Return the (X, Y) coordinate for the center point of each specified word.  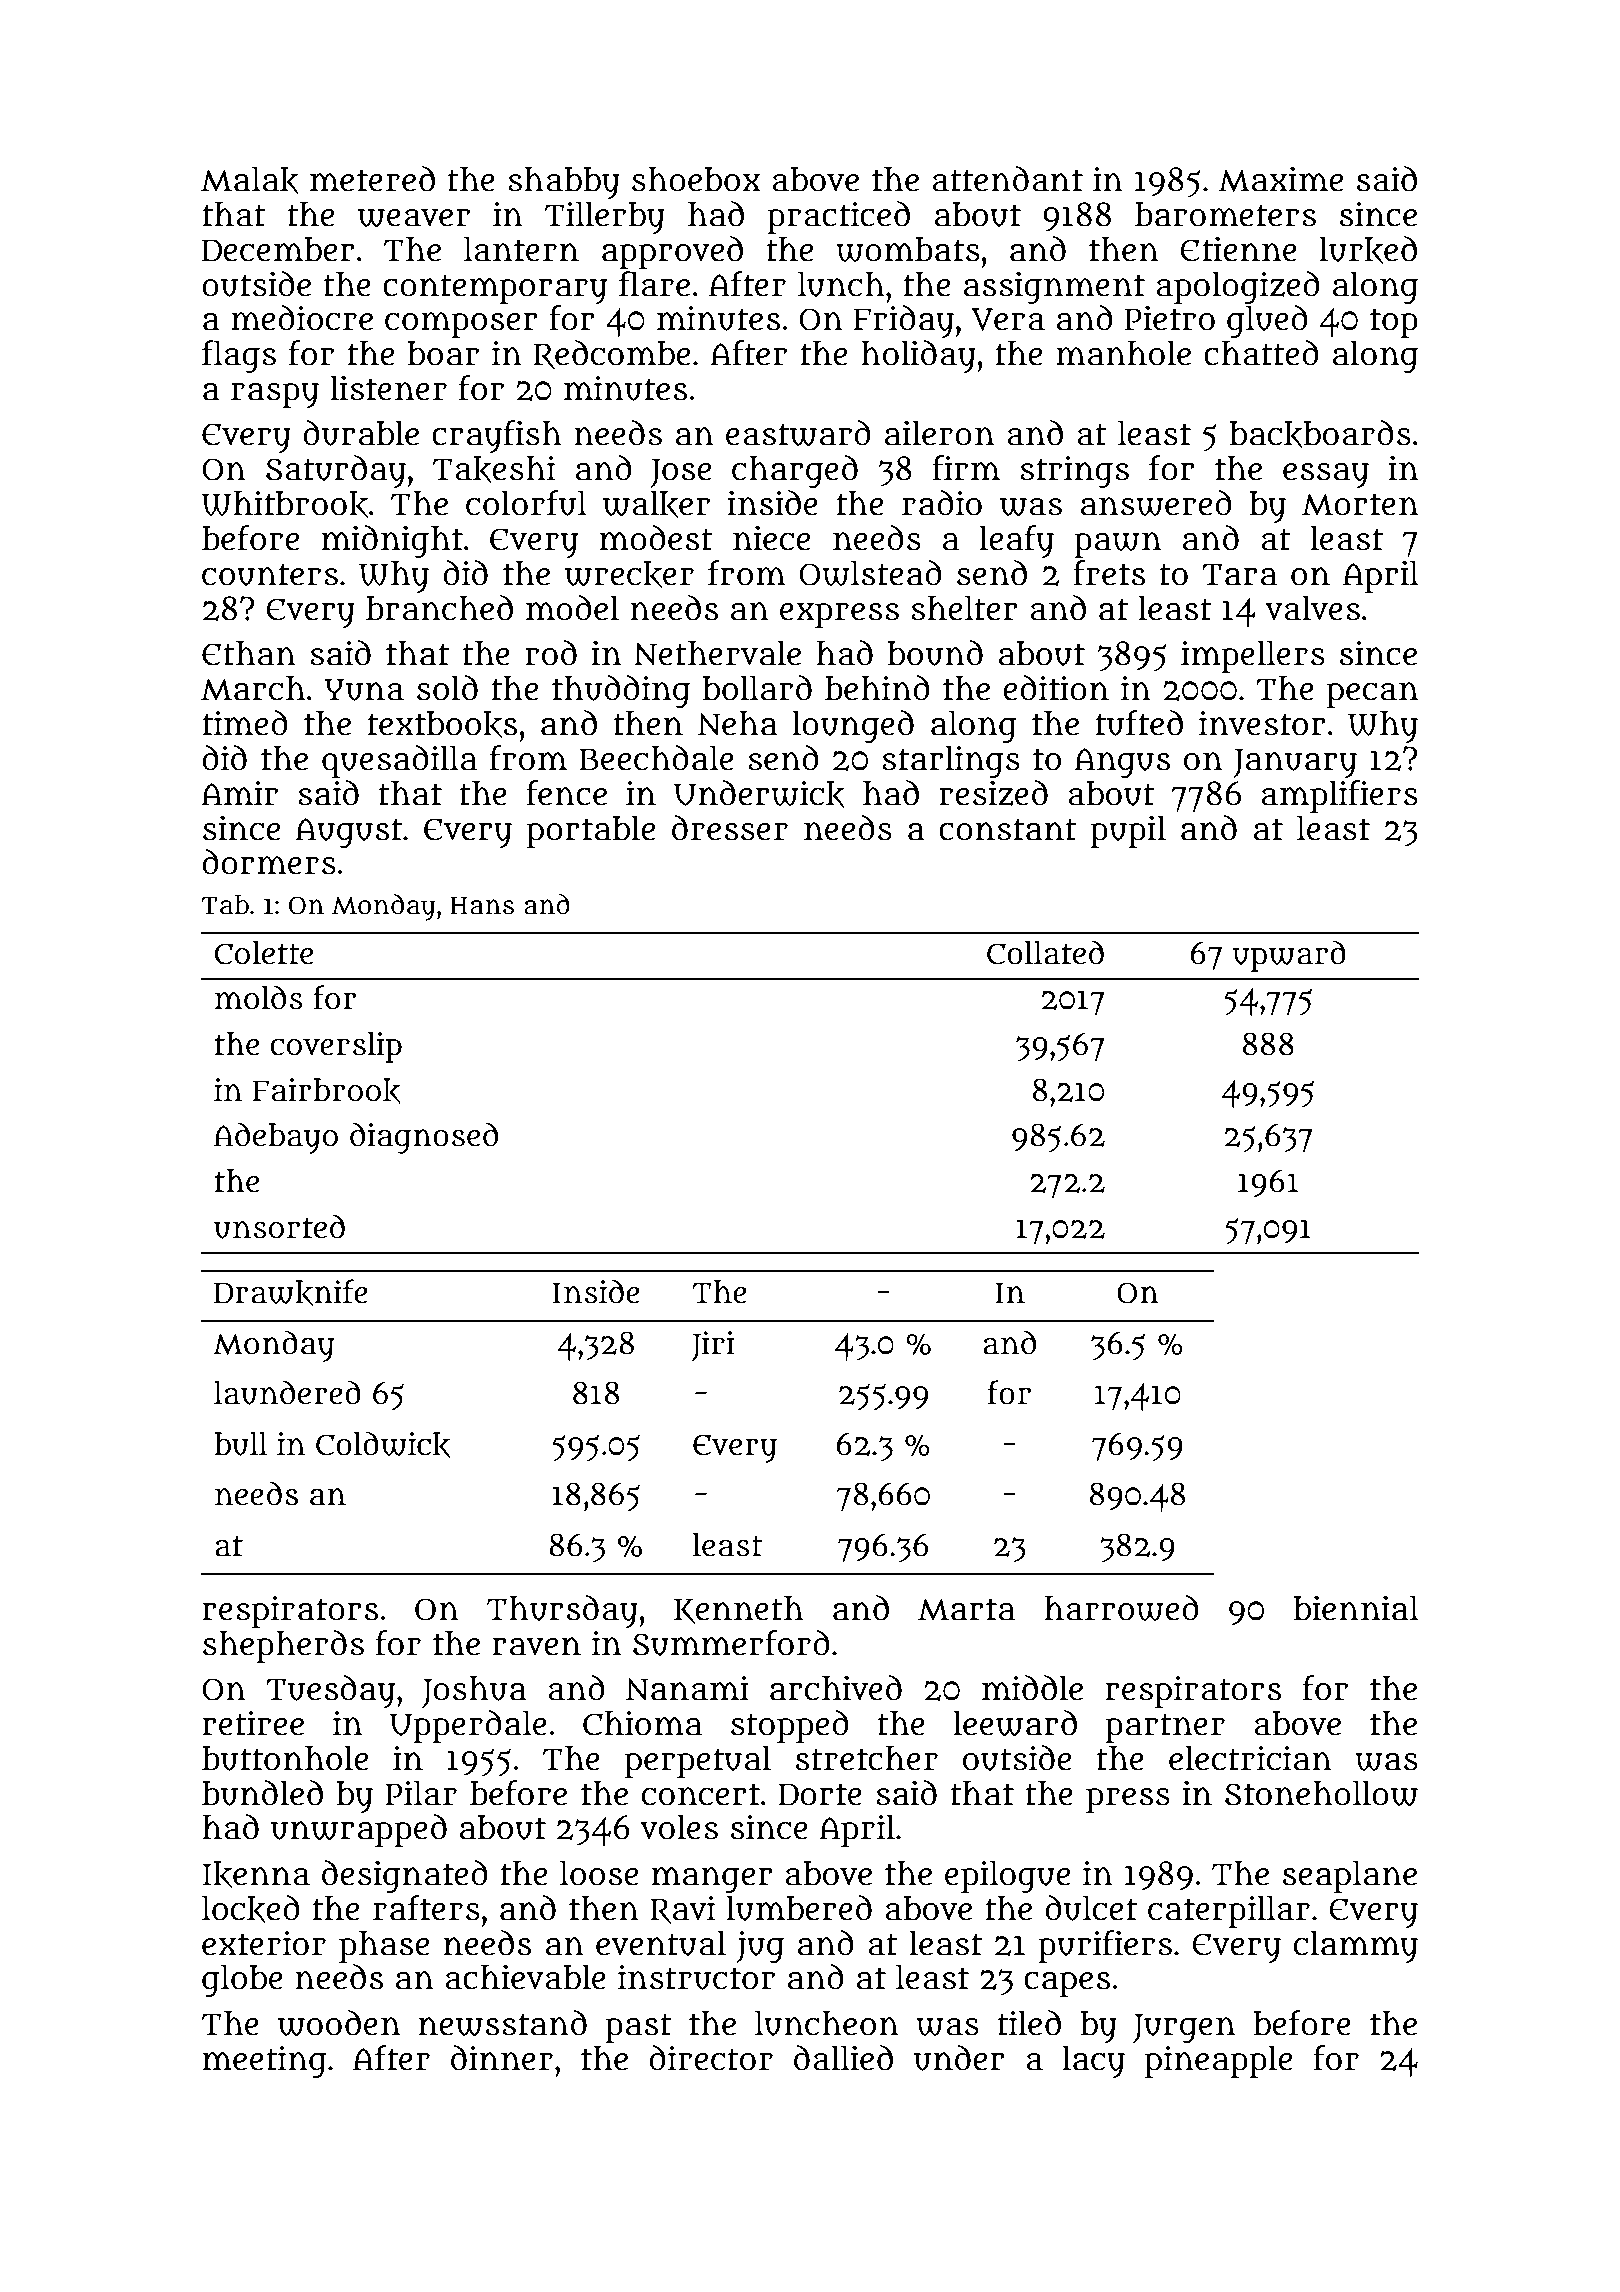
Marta (966, 1609)
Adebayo (276, 1138)
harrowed (1122, 1608)
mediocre (302, 318)
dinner (502, 2058)
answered (1156, 503)
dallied (843, 2058)
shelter (964, 608)
